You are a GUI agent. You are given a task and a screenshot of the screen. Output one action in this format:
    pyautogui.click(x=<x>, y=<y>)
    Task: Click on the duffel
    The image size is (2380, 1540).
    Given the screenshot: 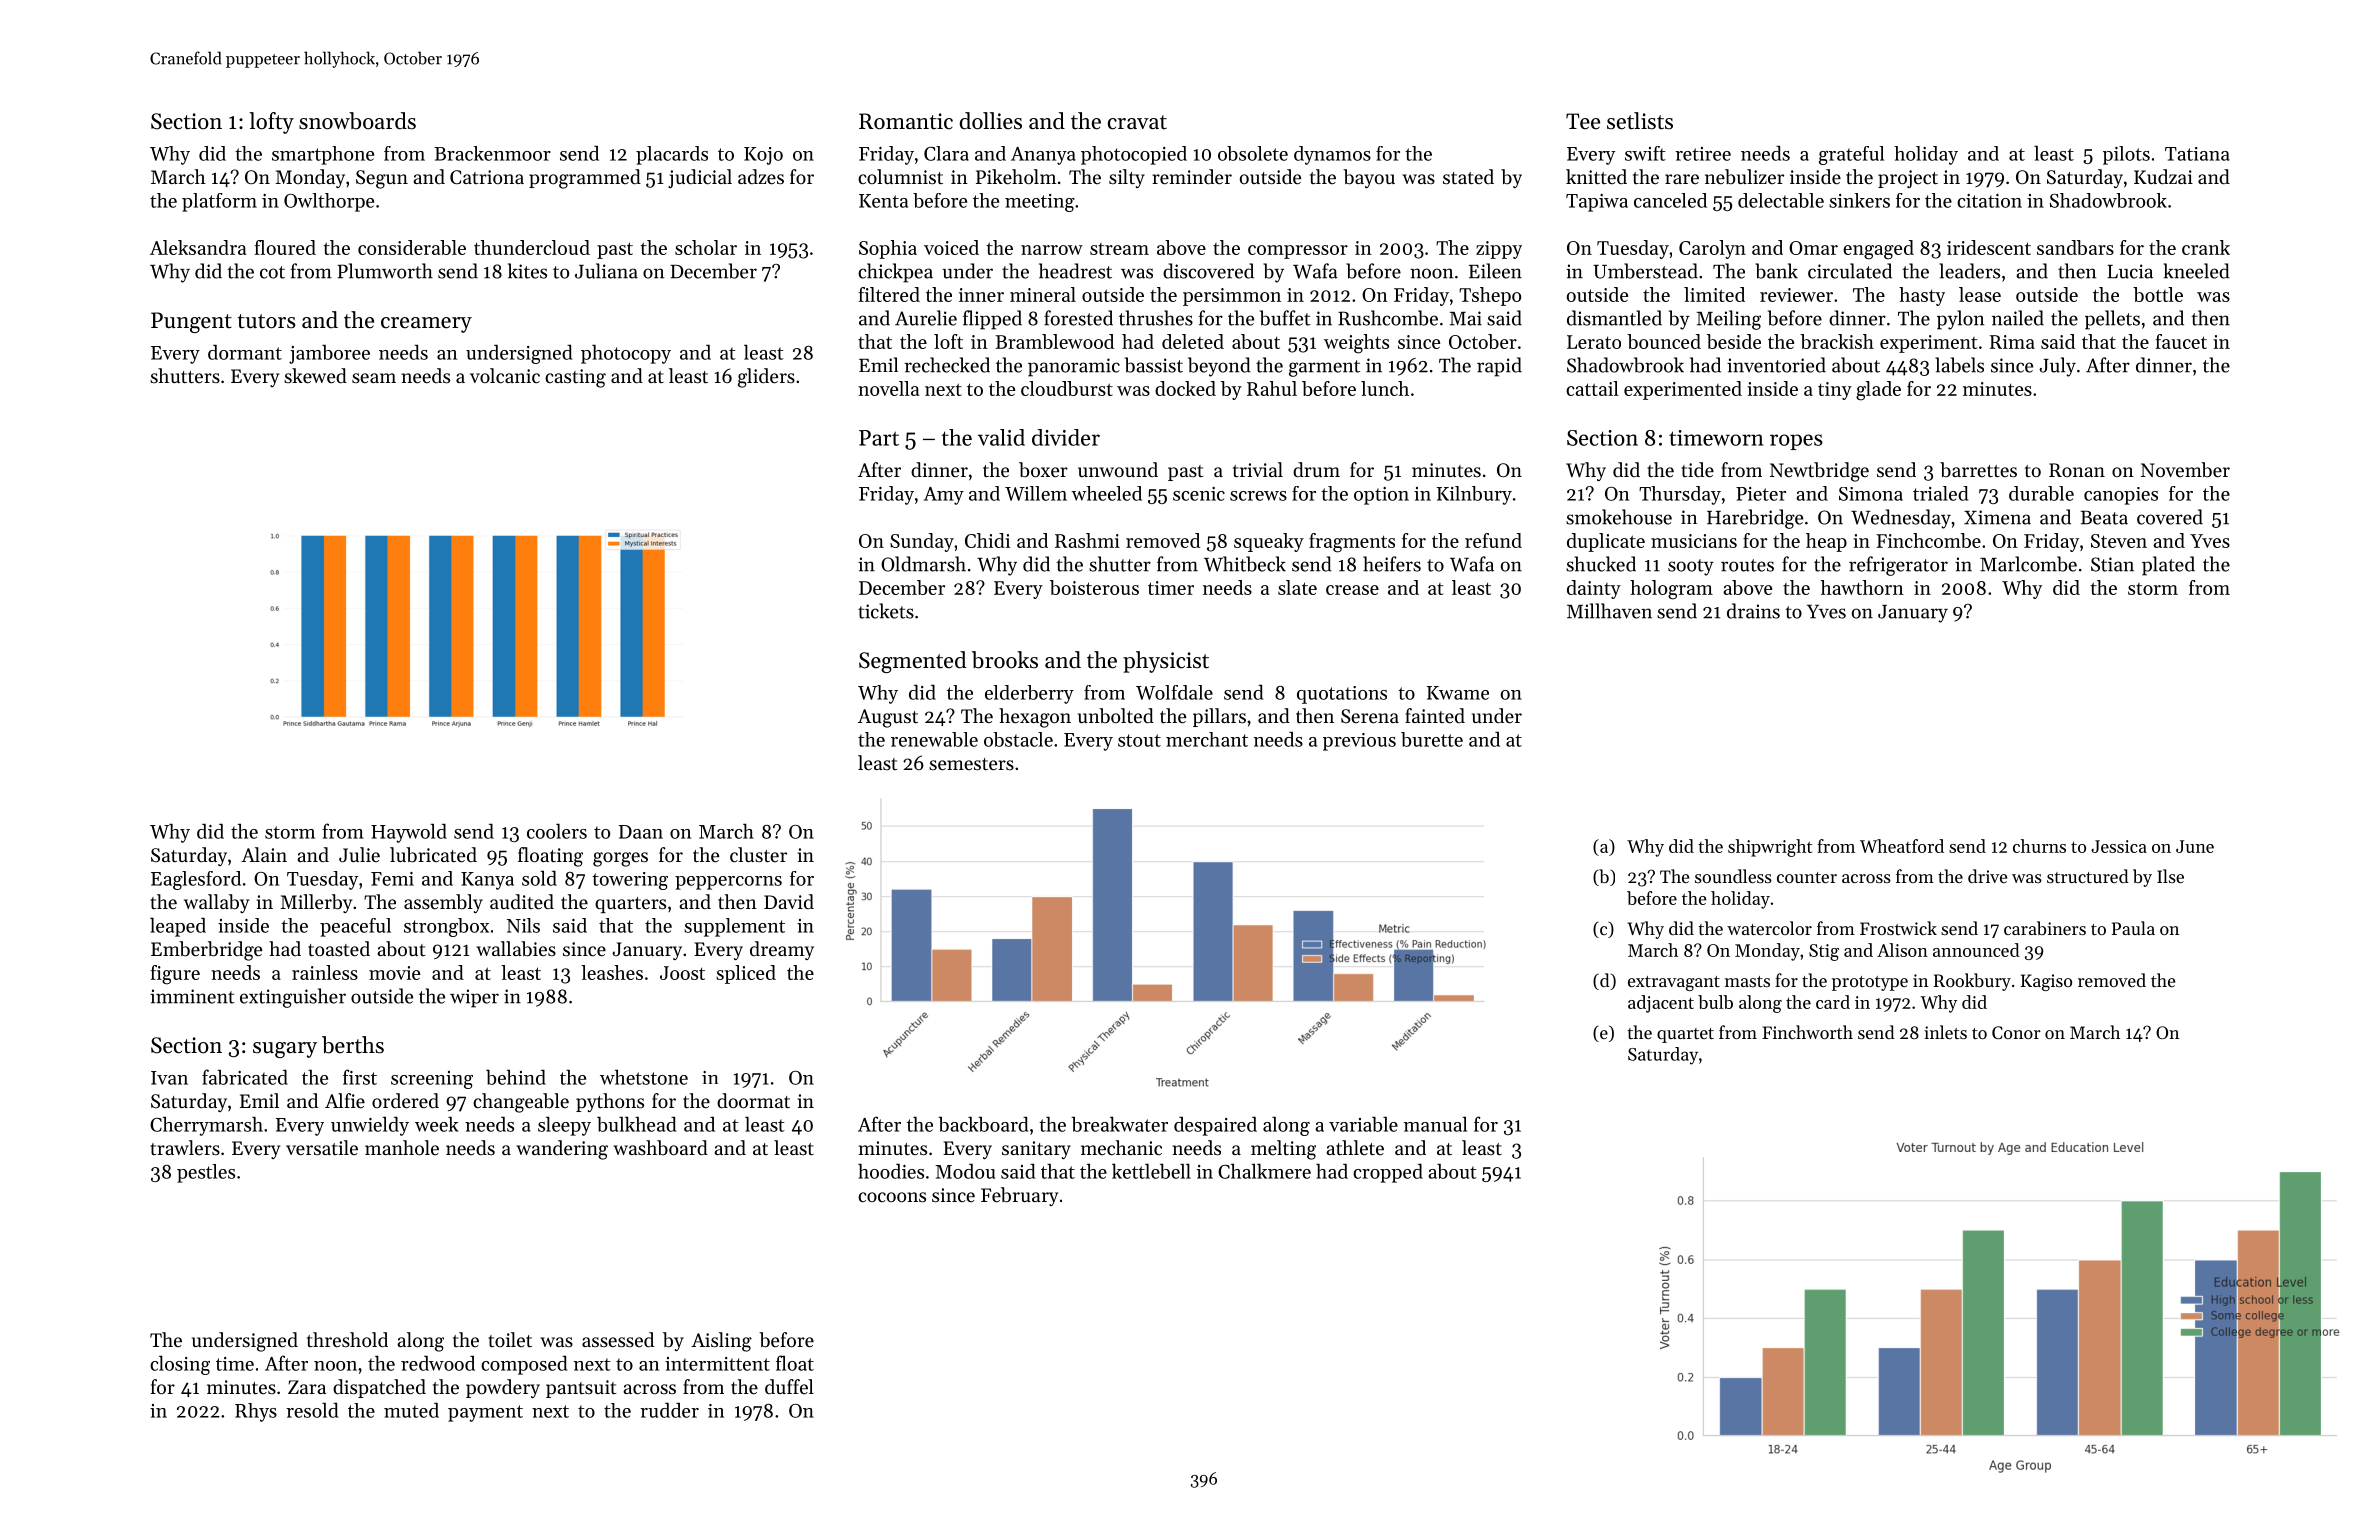 What is the action you would take?
    pyautogui.click(x=789, y=1386)
